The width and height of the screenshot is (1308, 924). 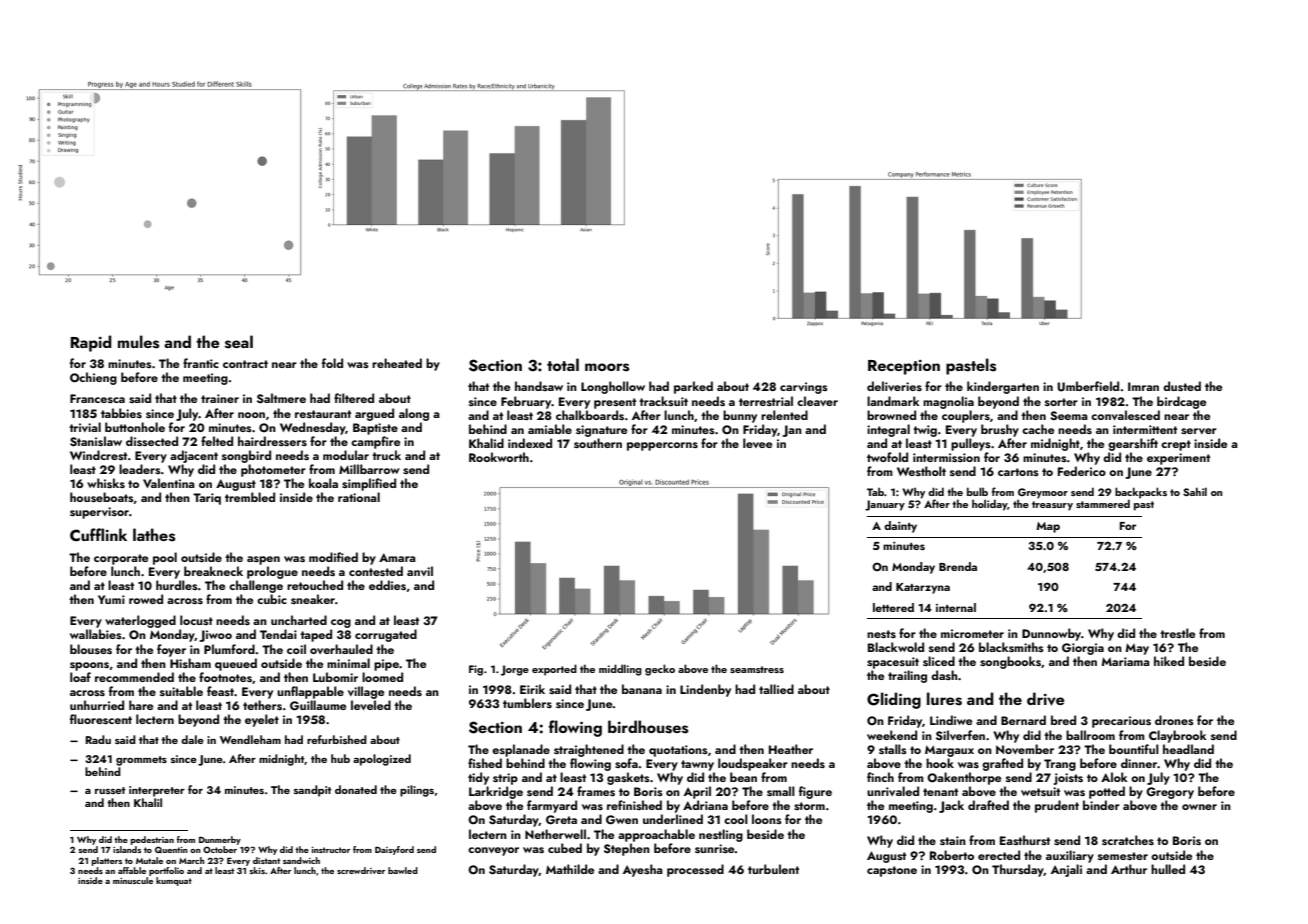 What do you see at coordinates (705, 805) in the screenshot?
I see `Adriana` at bounding box center [705, 805].
